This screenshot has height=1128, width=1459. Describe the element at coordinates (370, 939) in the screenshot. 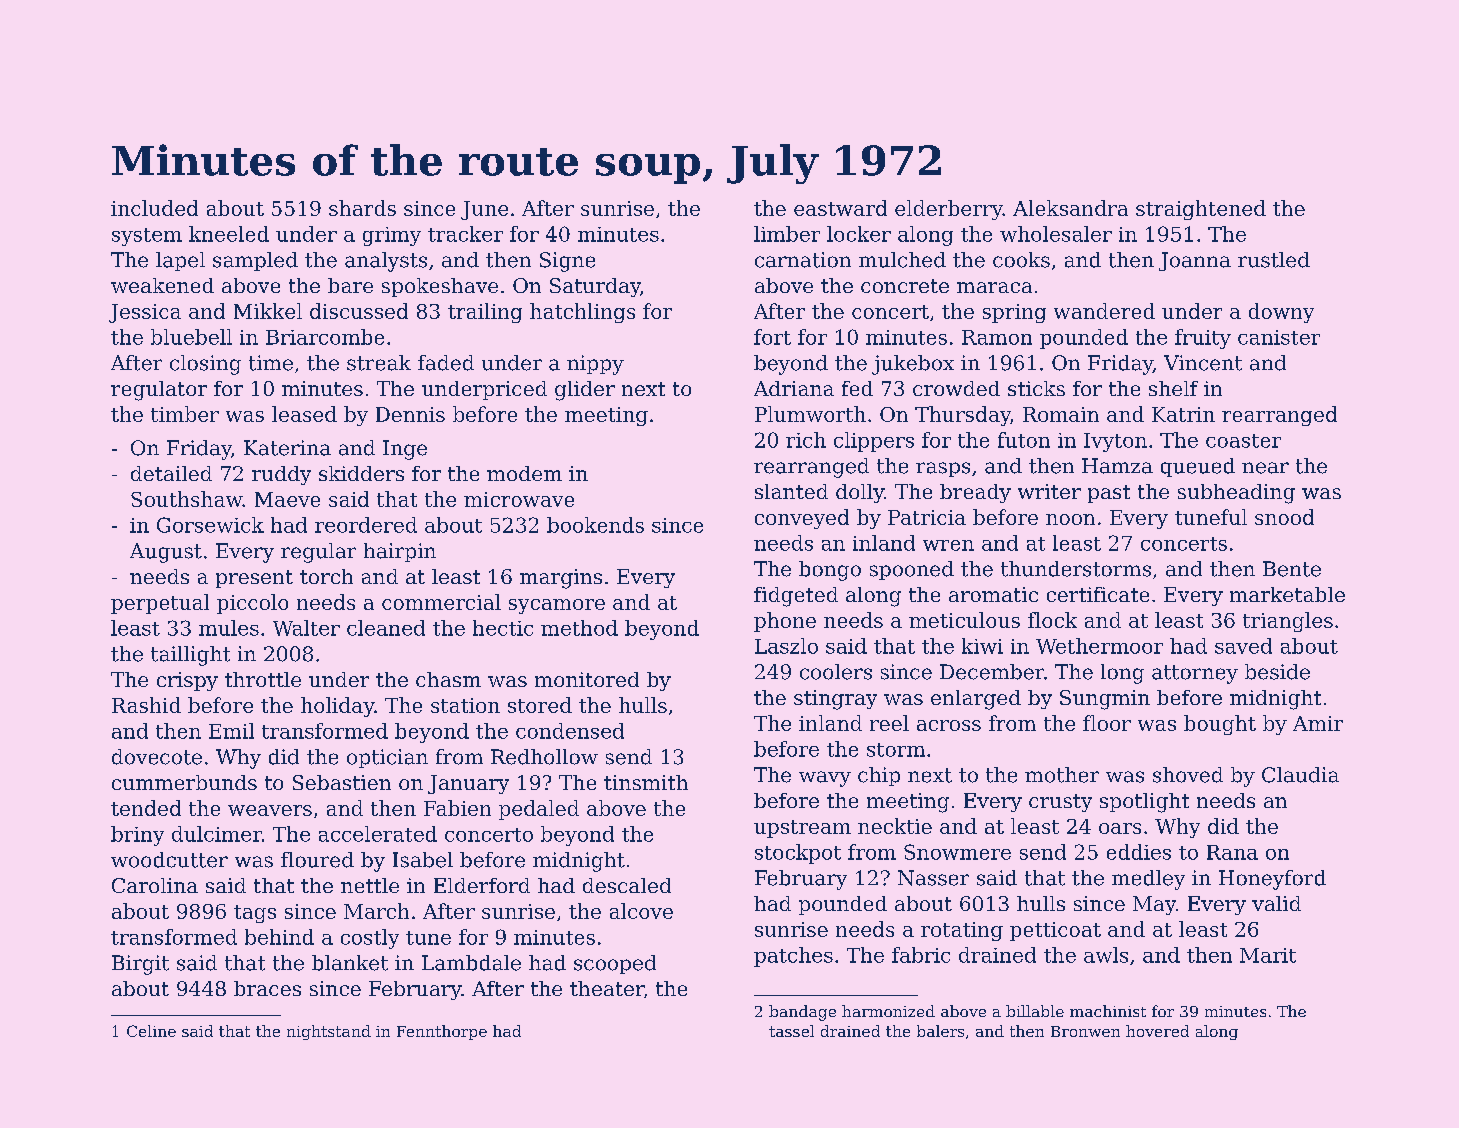

I see `costly` at that location.
